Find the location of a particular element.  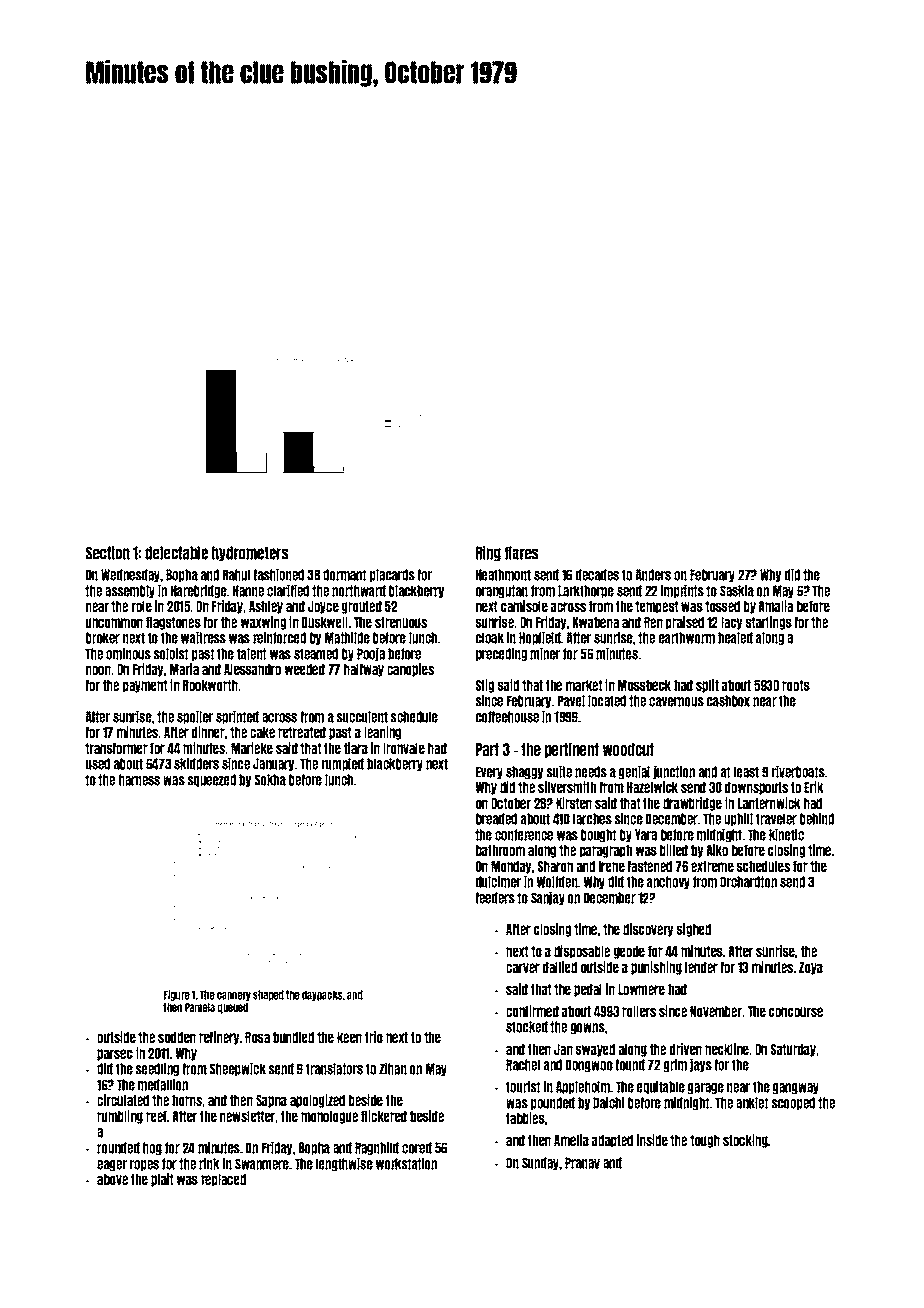

Swanmere is located at coordinates (262, 1164).
